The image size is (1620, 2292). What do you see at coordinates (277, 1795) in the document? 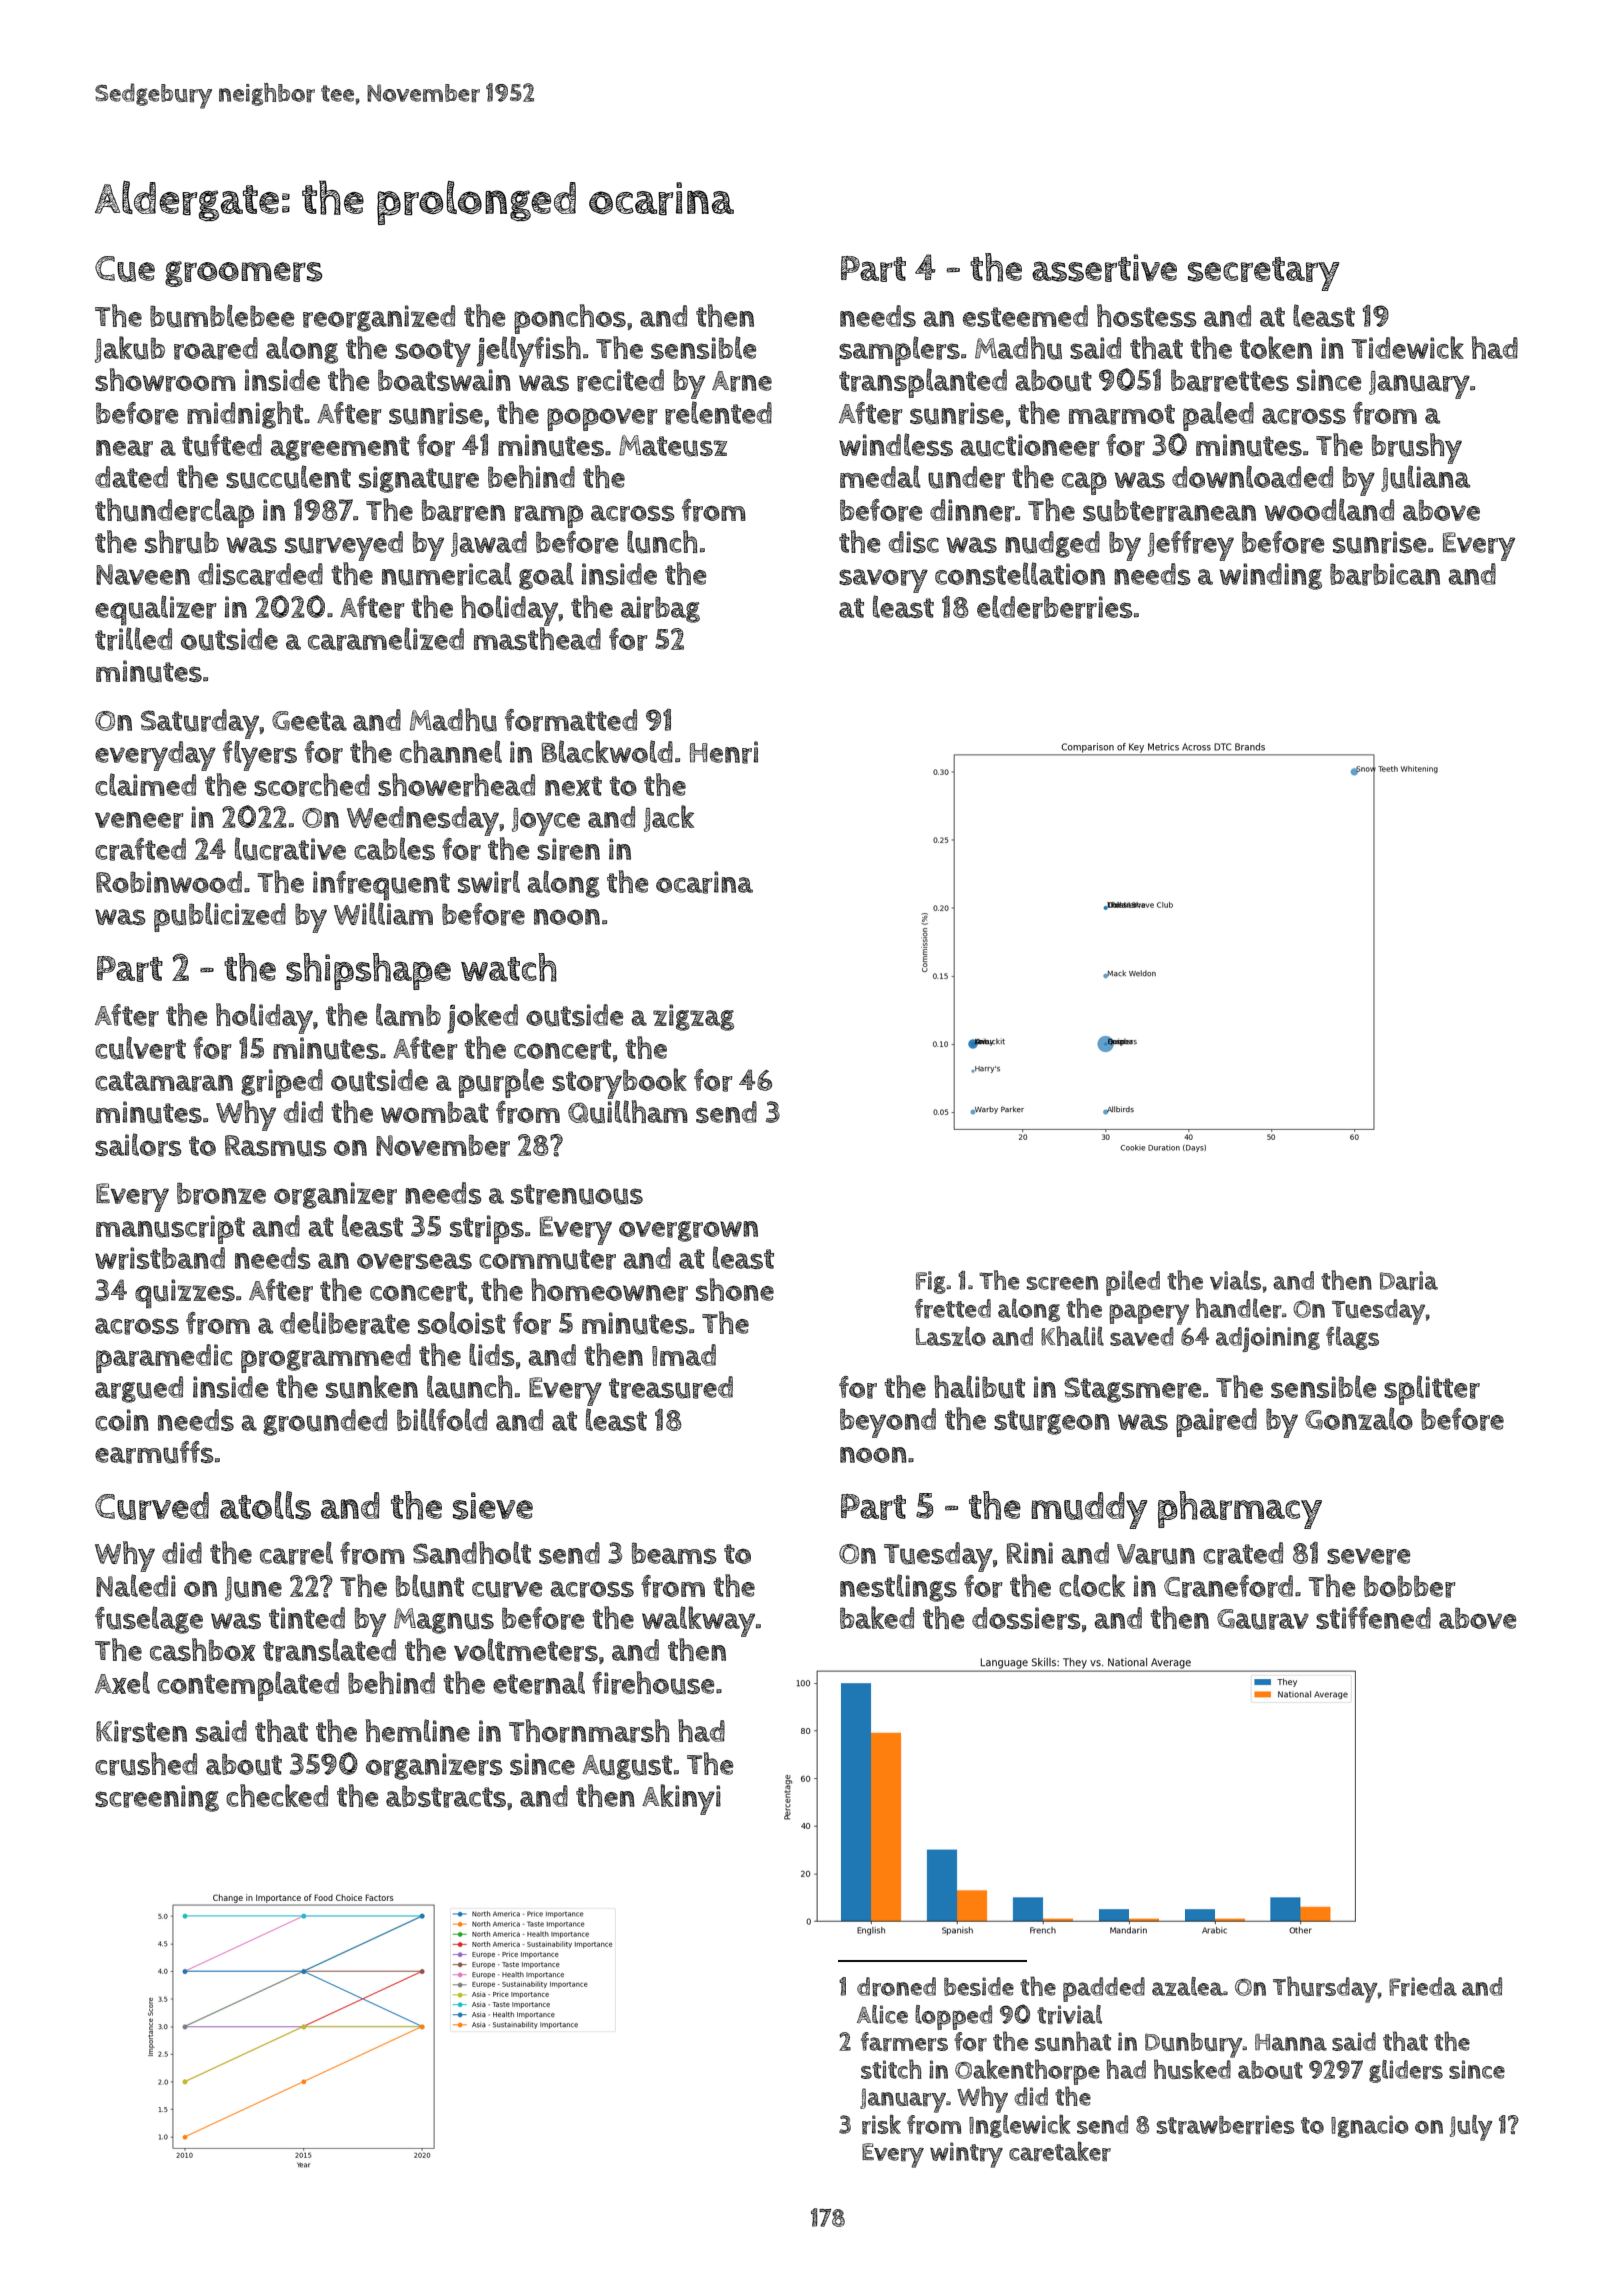
I see `checked` at bounding box center [277, 1795].
